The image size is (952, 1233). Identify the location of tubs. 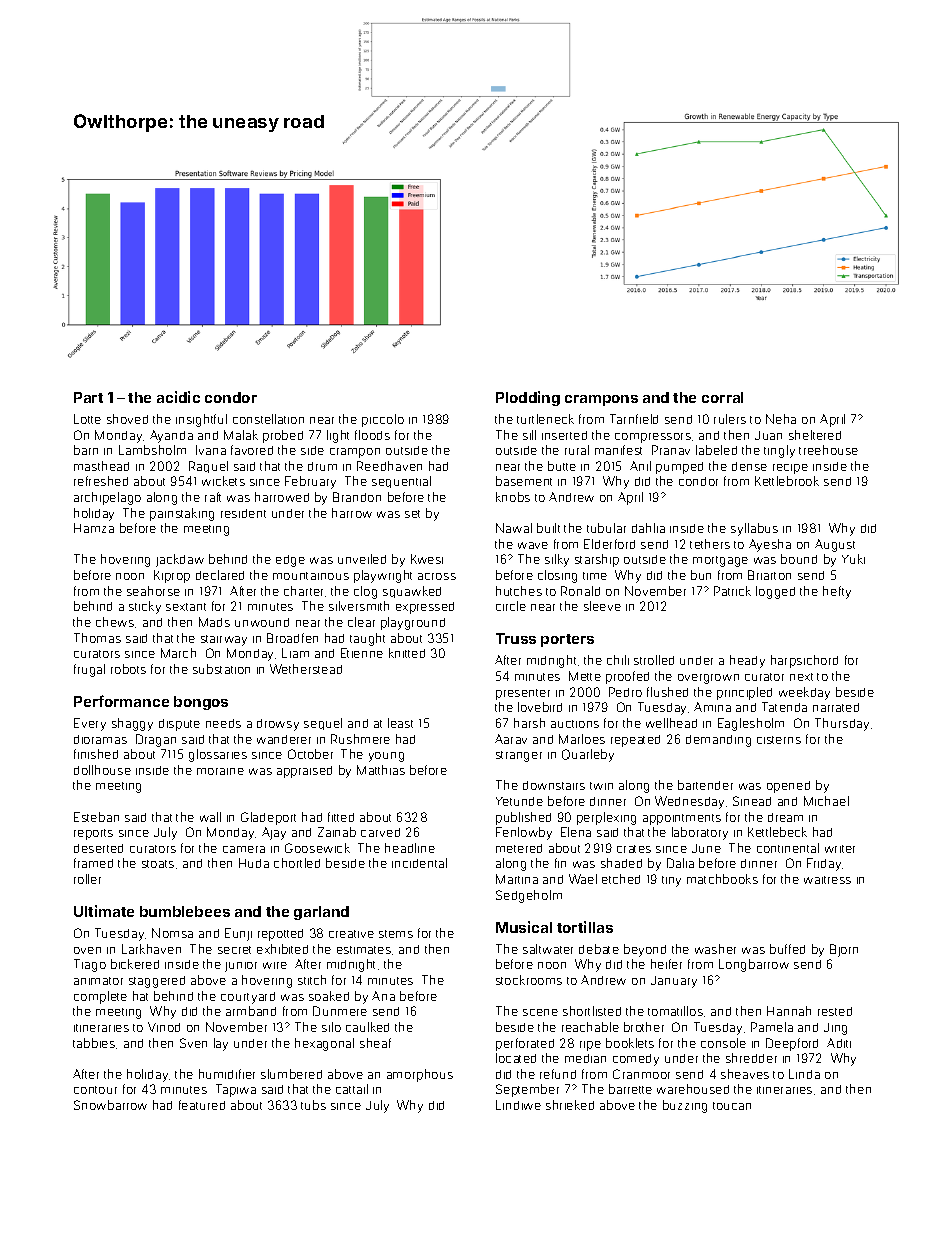
(313, 1105).
